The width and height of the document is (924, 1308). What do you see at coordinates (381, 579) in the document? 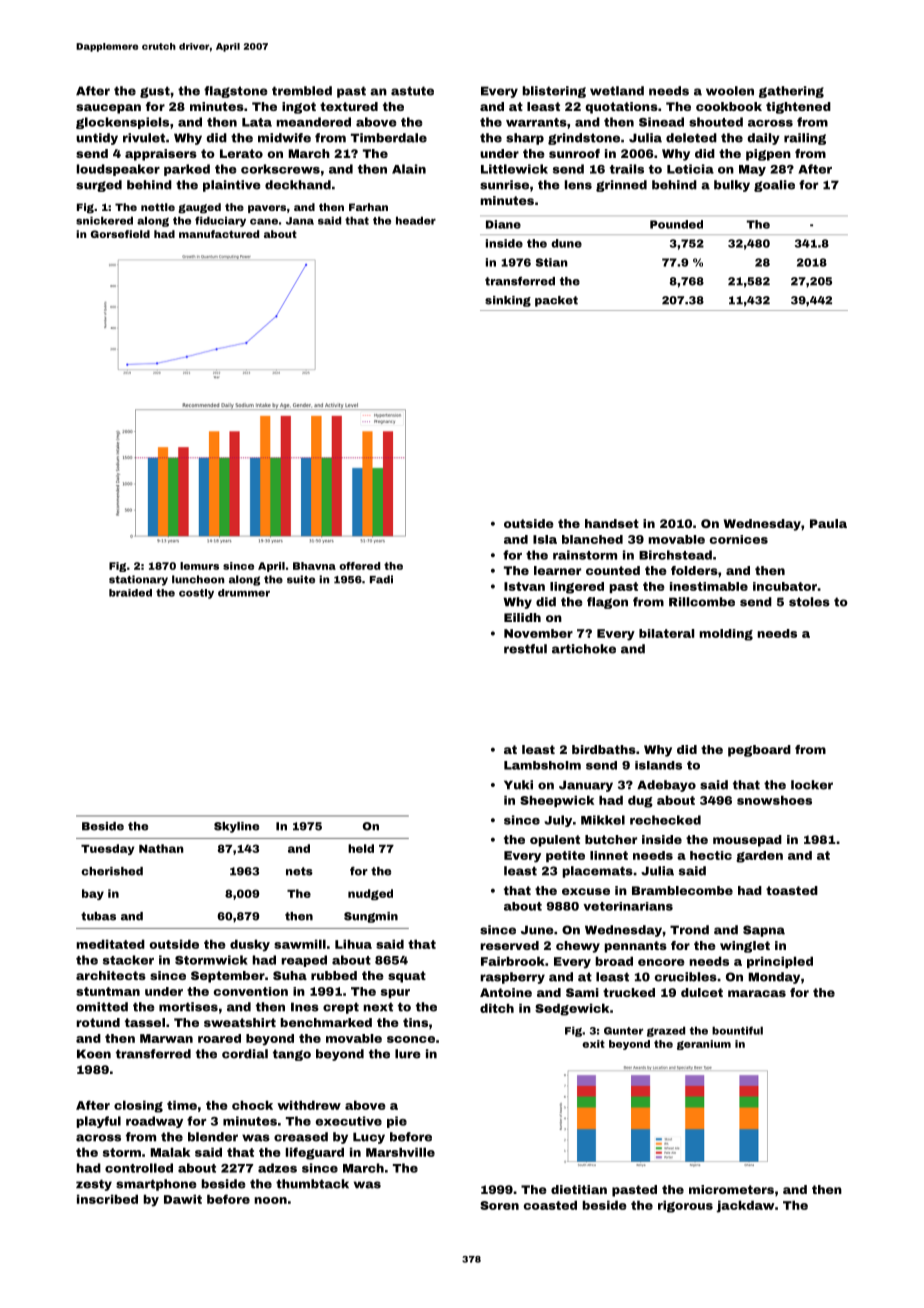
I see `Fadi` at bounding box center [381, 579].
